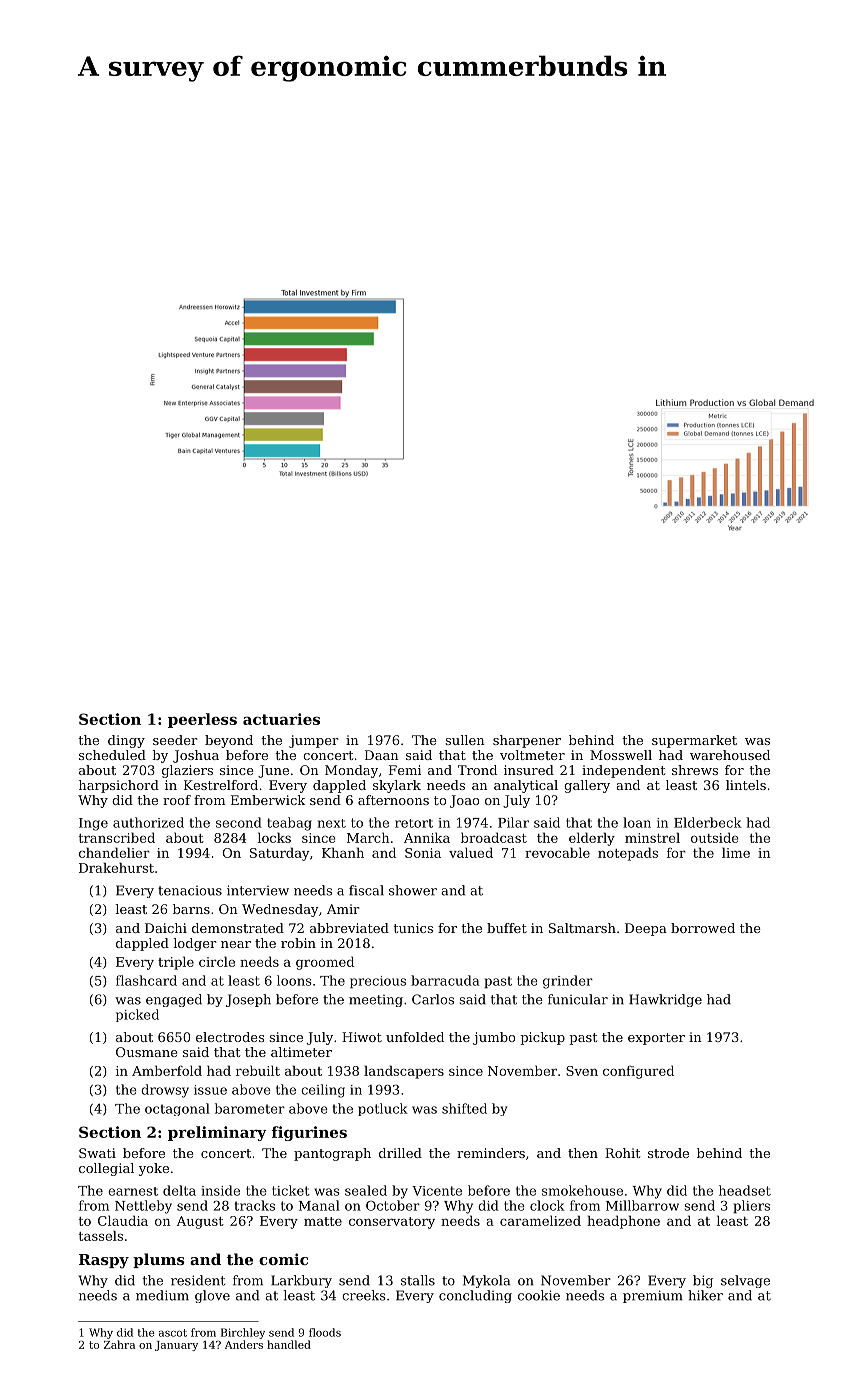  I want to click on reminders, so click(491, 1153).
